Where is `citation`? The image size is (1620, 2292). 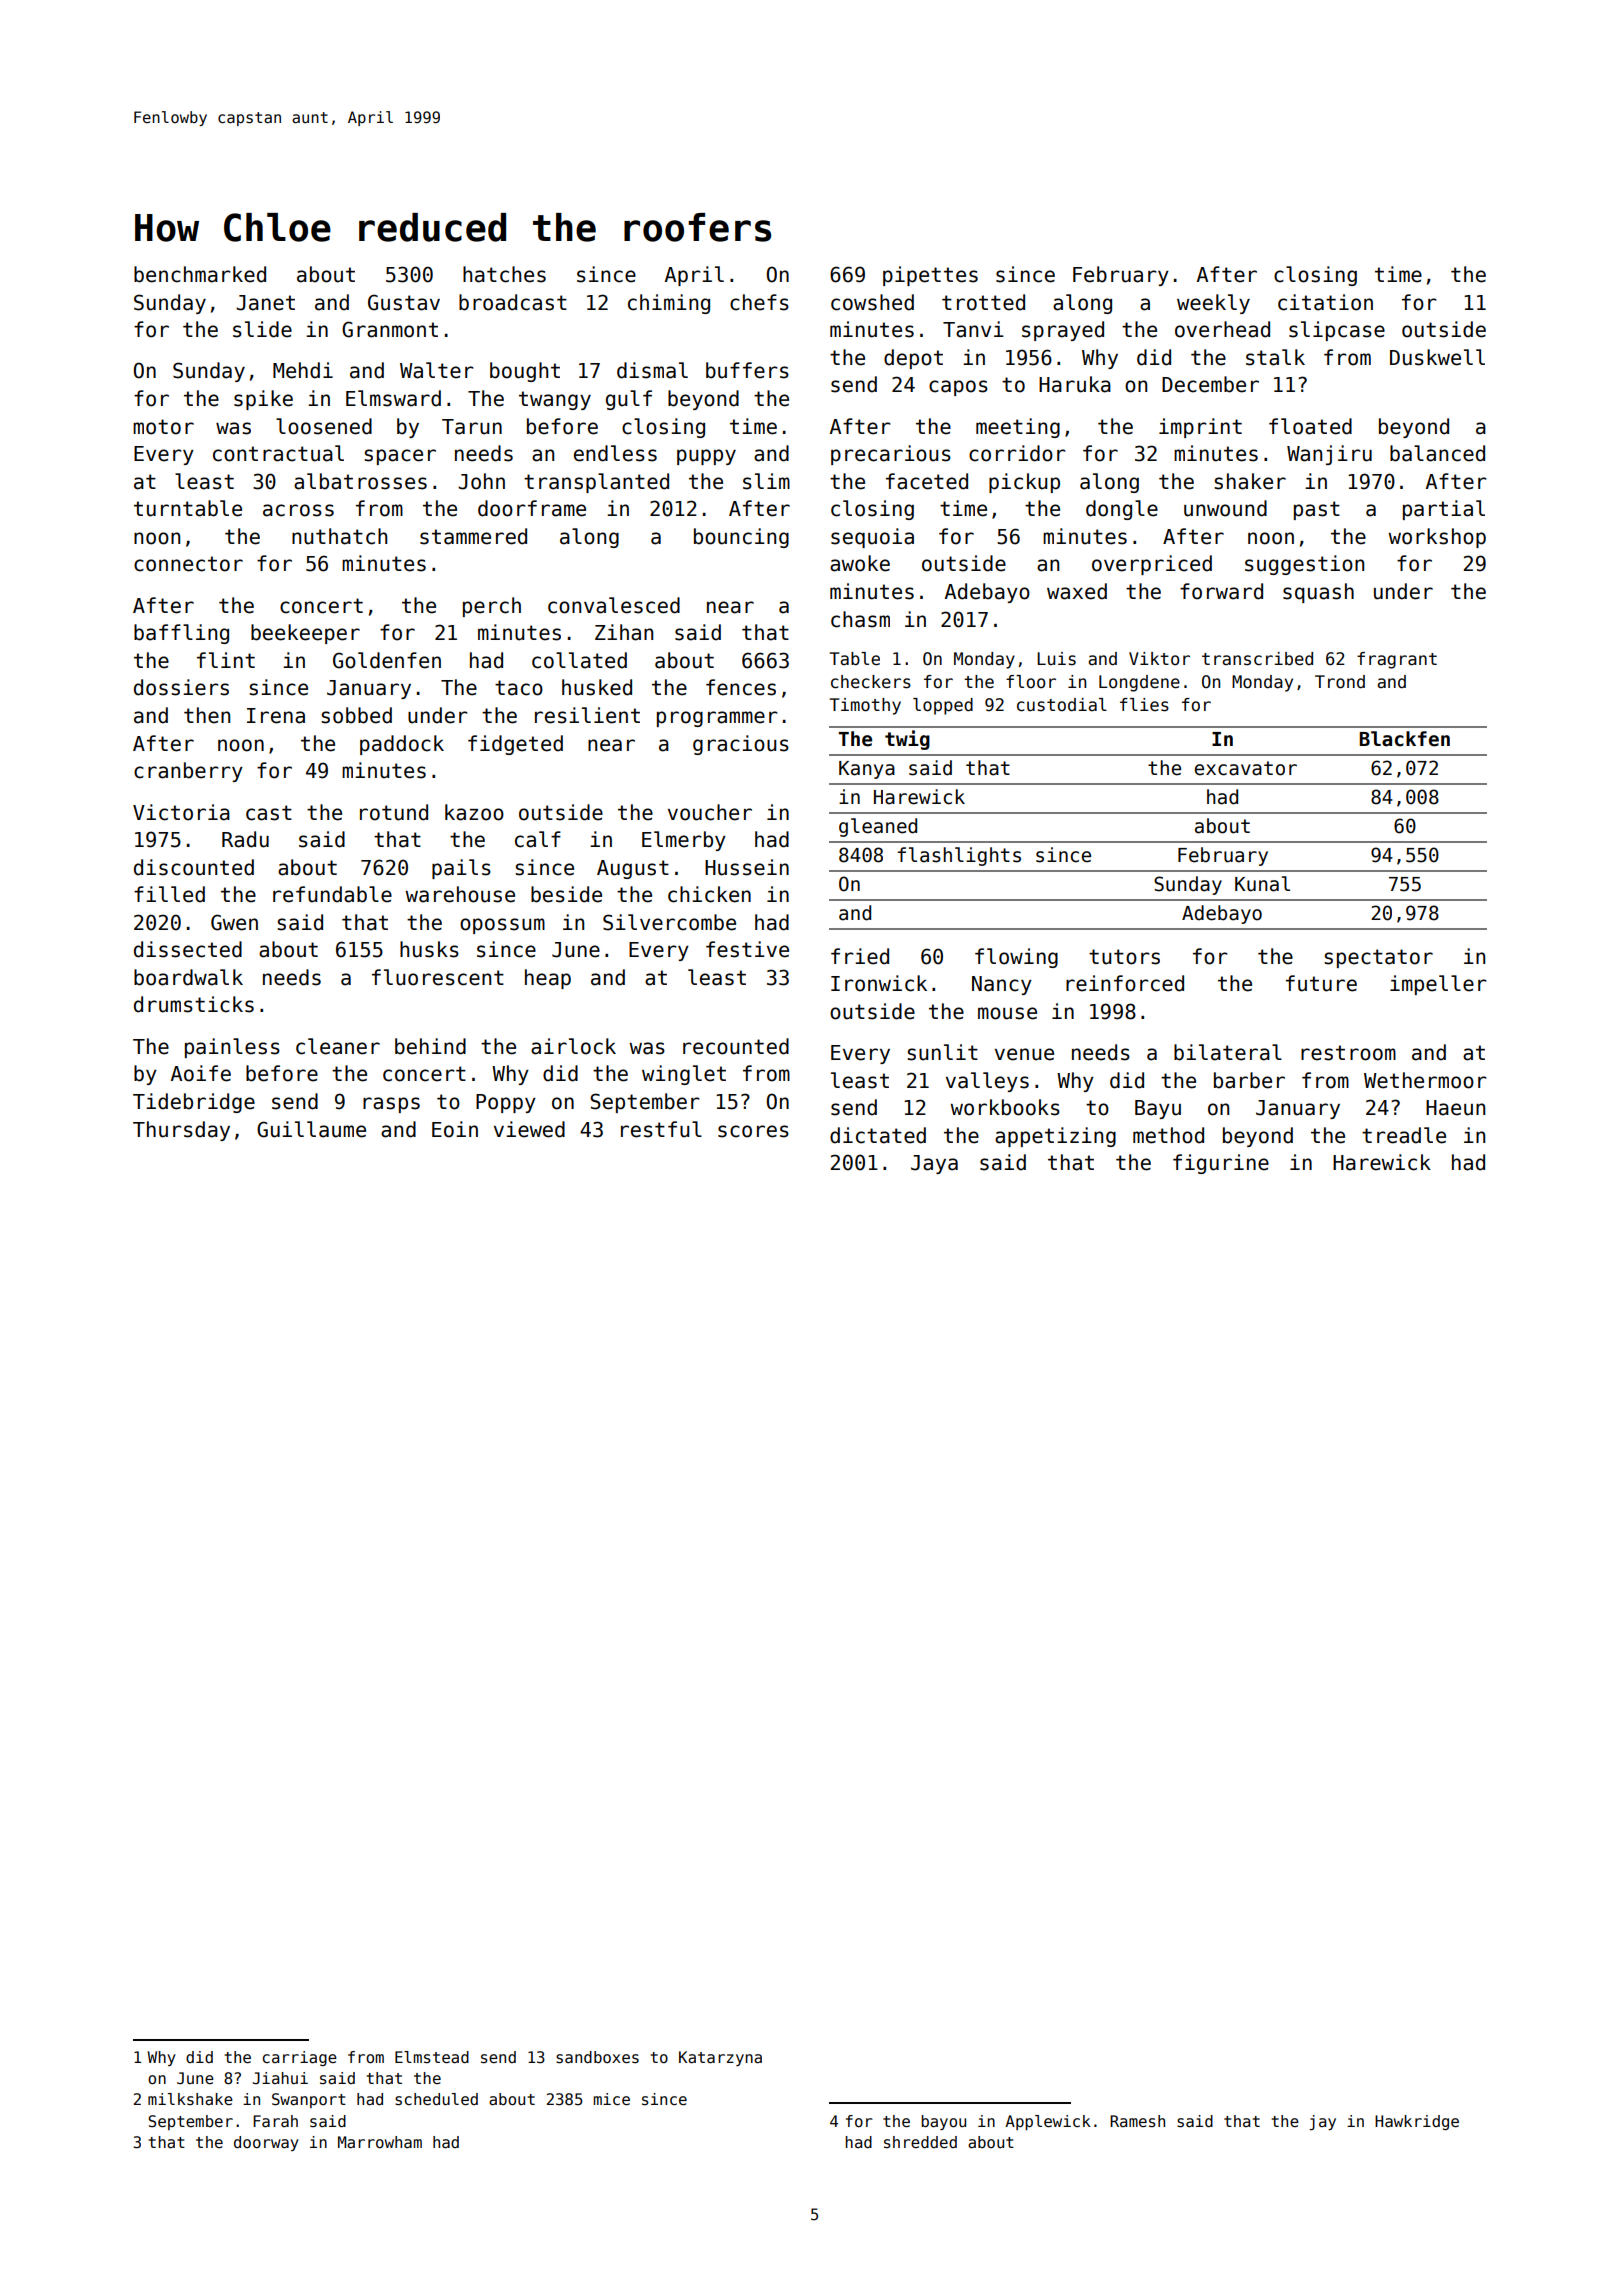 citation is located at coordinates (1325, 302).
